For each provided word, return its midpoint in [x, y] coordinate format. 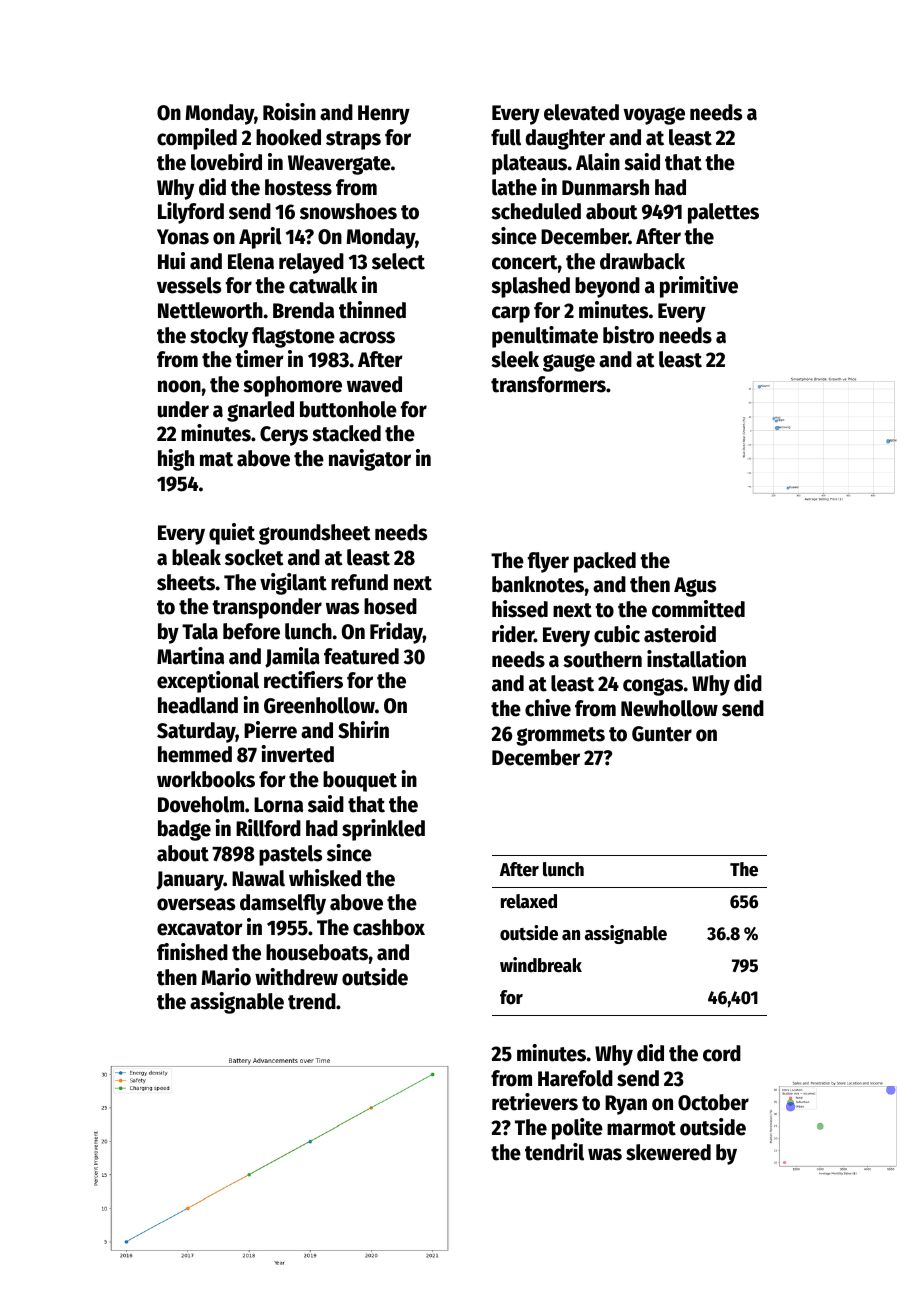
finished [192, 952]
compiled [197, 139]
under [183, 409]
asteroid [680, 634]
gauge [569, 363]
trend [312, 1001]
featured [361, 656]
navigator [370, 460]
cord [722, 1053]
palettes [723, 213]
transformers [548, 384]
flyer [548, 562]
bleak [196, 557]
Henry [384, 115]
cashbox [389, 927]
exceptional [208, 682]
